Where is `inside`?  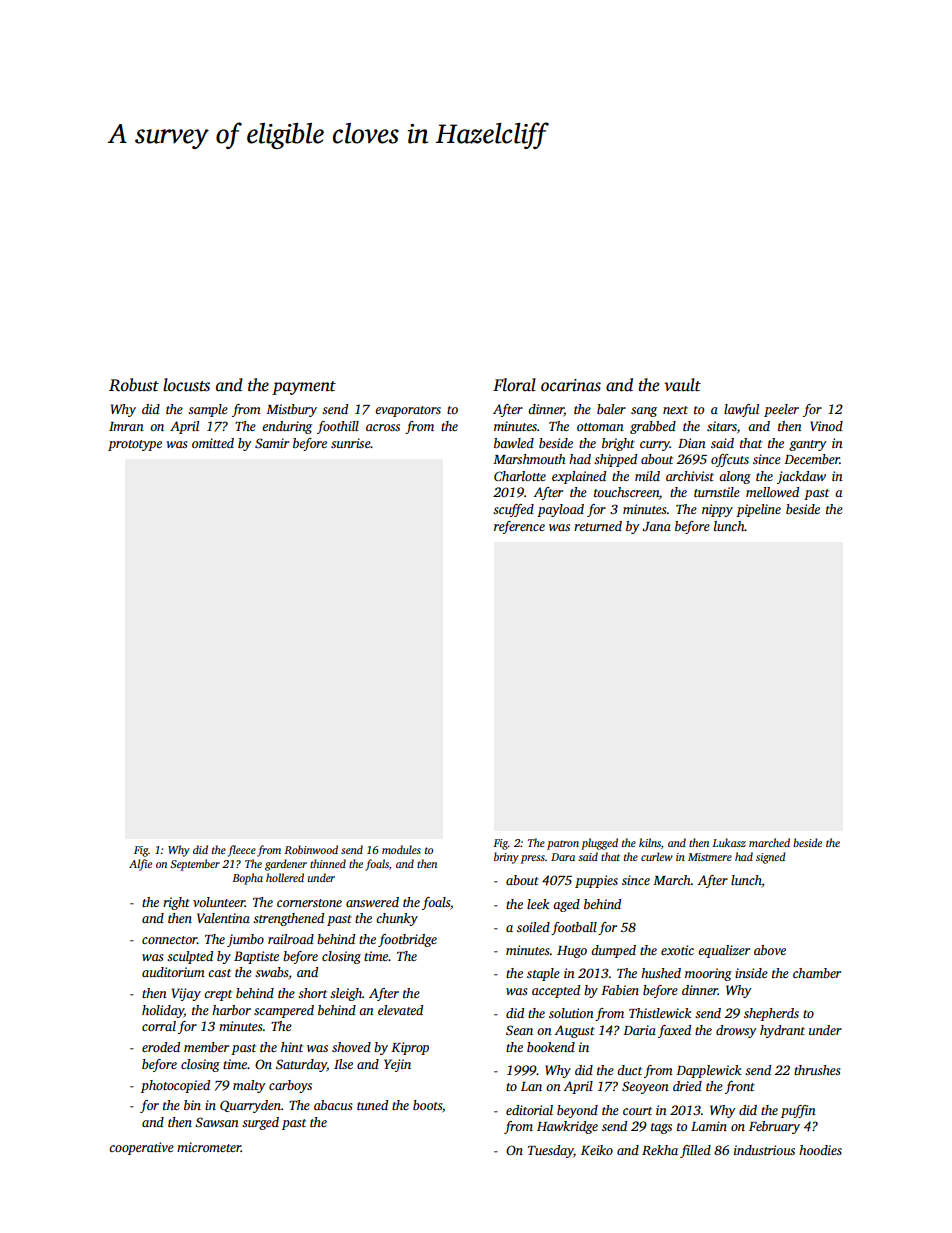 inside is located at coordinates (751, 973).
